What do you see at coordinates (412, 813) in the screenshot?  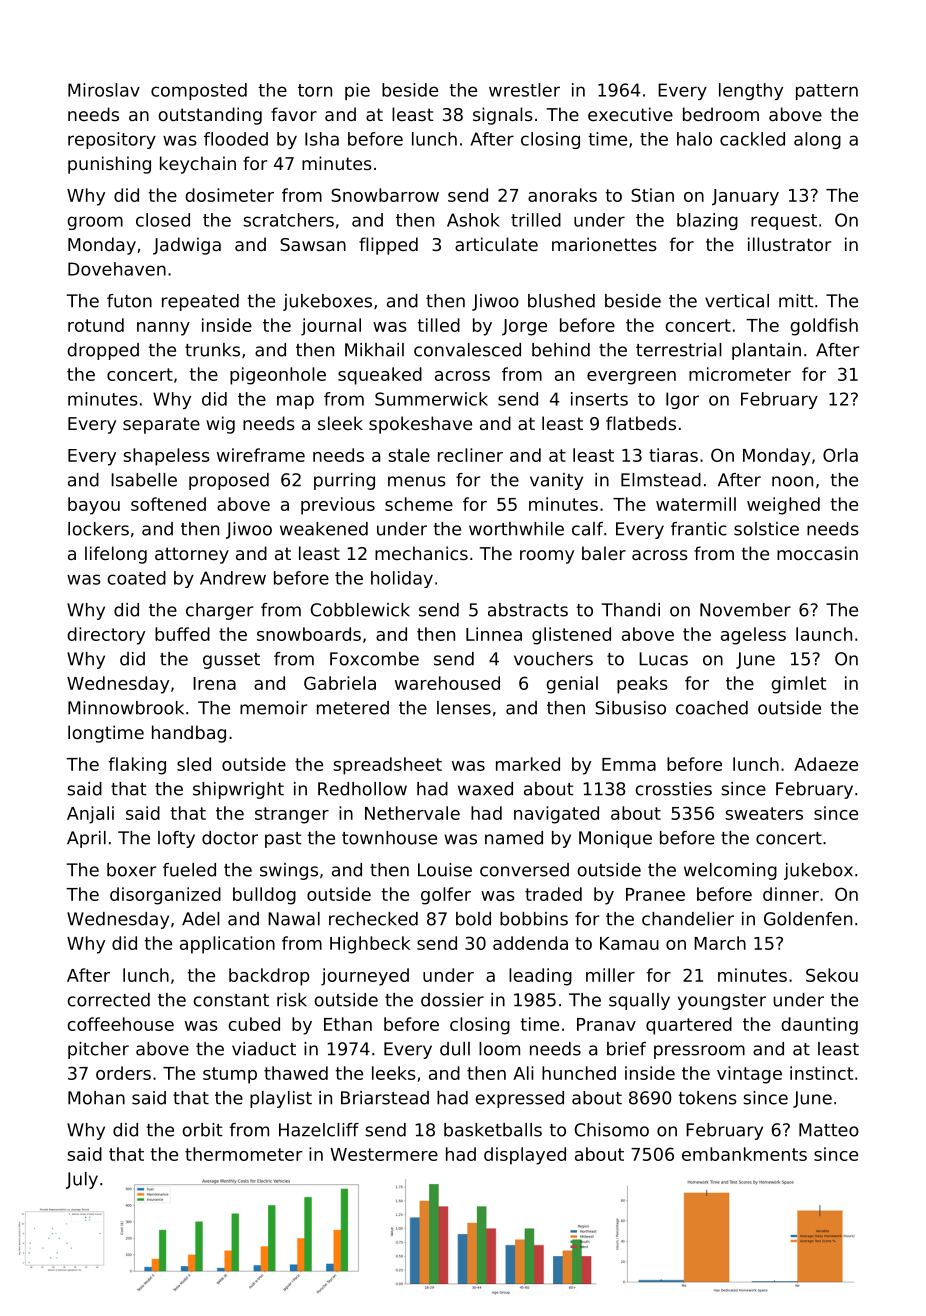 I see `Nethervale` at bounding box center [412, 813].
